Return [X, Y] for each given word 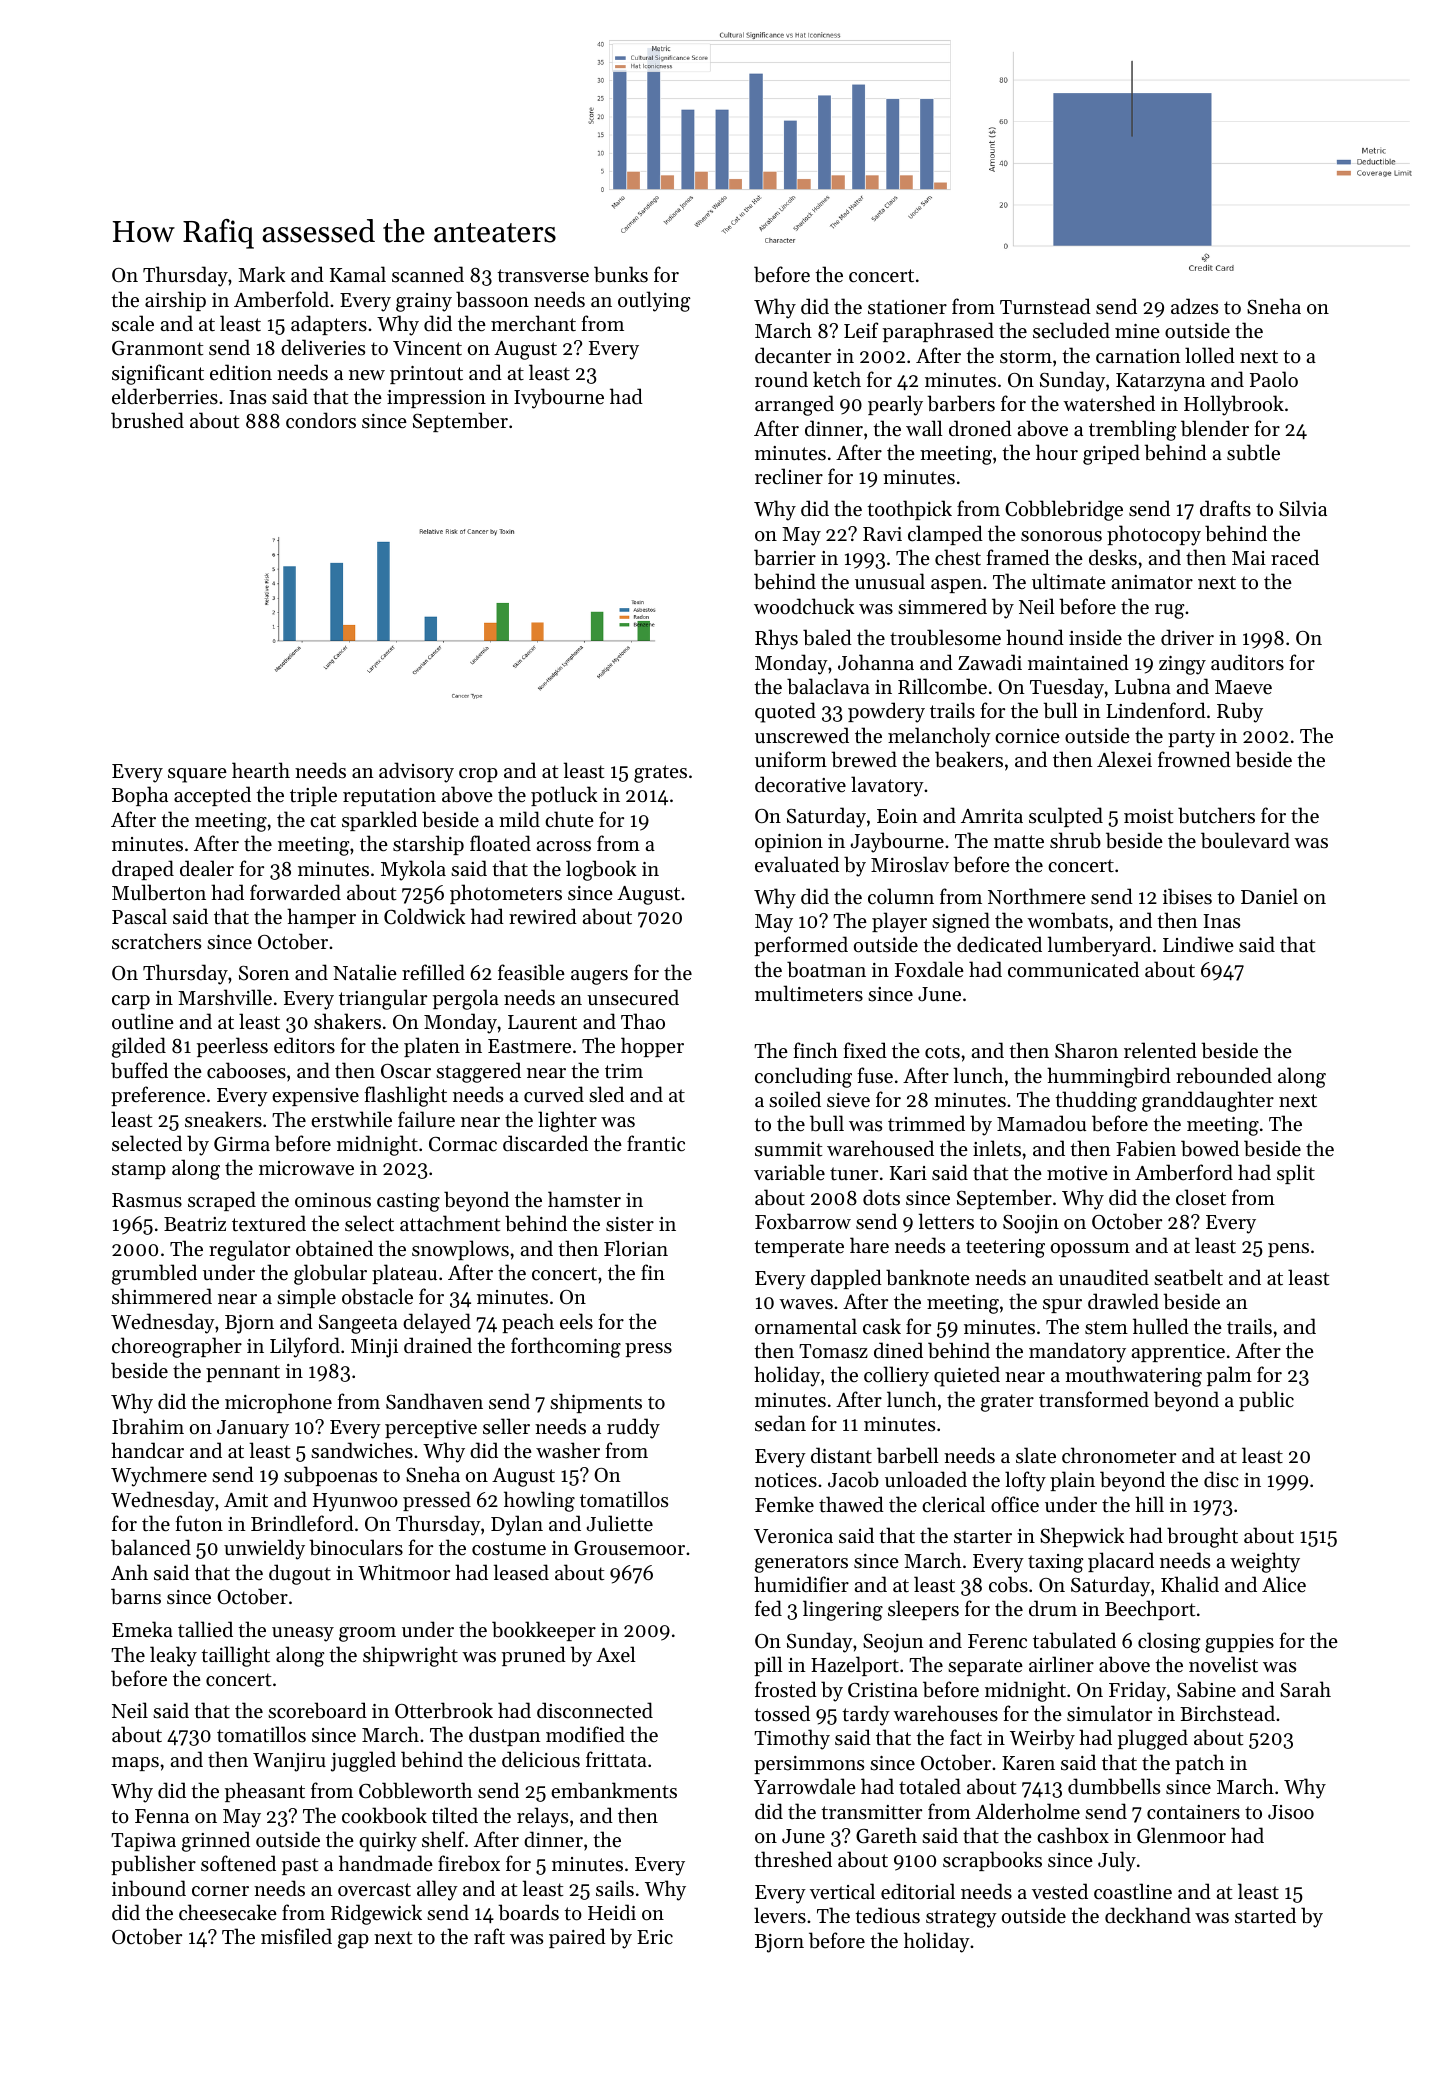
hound [1035, 637]
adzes [1194, 306]
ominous [333, 1200]
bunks [621, 274]
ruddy [633, 1428]
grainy [424, 302]
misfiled [296, 1936]
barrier [785, 557]
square [197, 775]
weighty [1265, 1562]
